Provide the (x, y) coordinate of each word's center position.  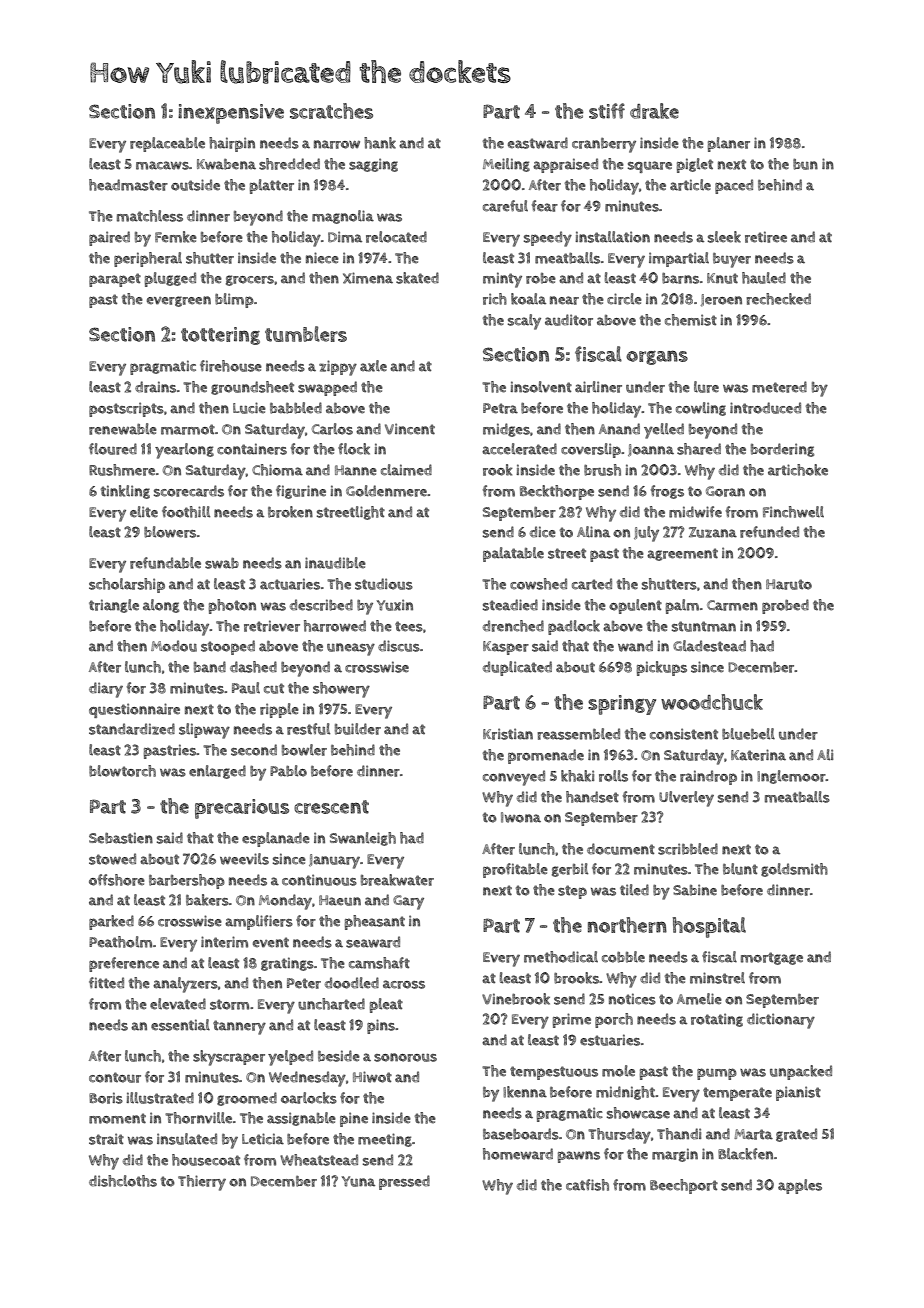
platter (272, 186)
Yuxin (395, 605)
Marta (753, 1134)
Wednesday (307, 1079)
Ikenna (525, 1092)
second (254, 750)
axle (373, 366)
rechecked (778, 299)
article (690, 185)
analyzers (185, 985)
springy (622, 705)
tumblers (306, 334)
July (646, 534)
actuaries (290, 584)
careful (505, 206)
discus (399, 646)
